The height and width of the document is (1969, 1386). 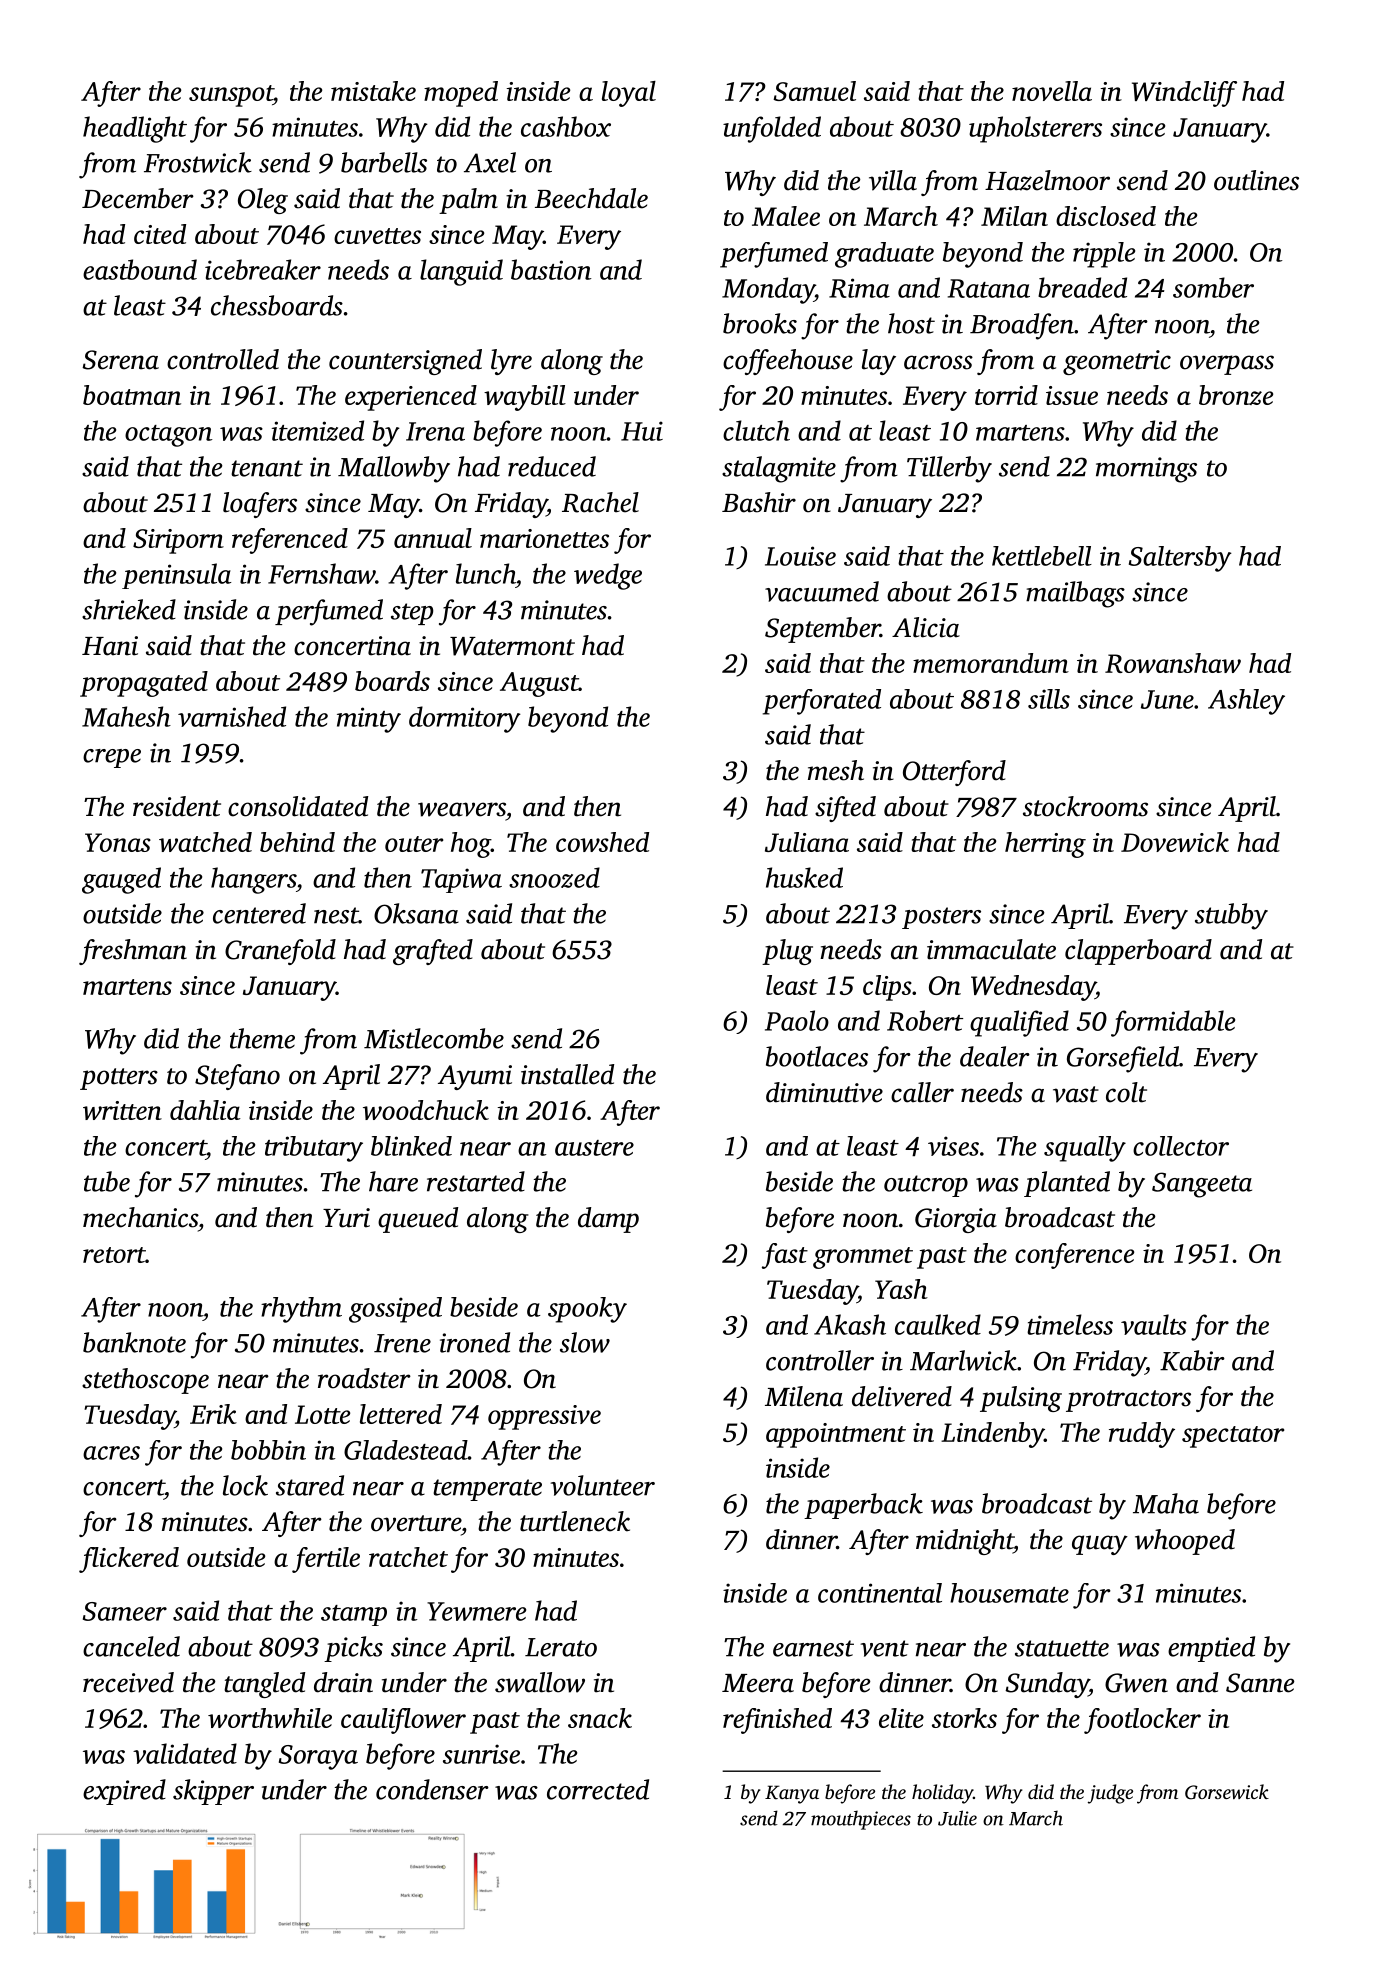 What do you see at coordinates (1227, 1792) in the document?
I see `Gorsewick` at bounding box center [1227, 1792].
